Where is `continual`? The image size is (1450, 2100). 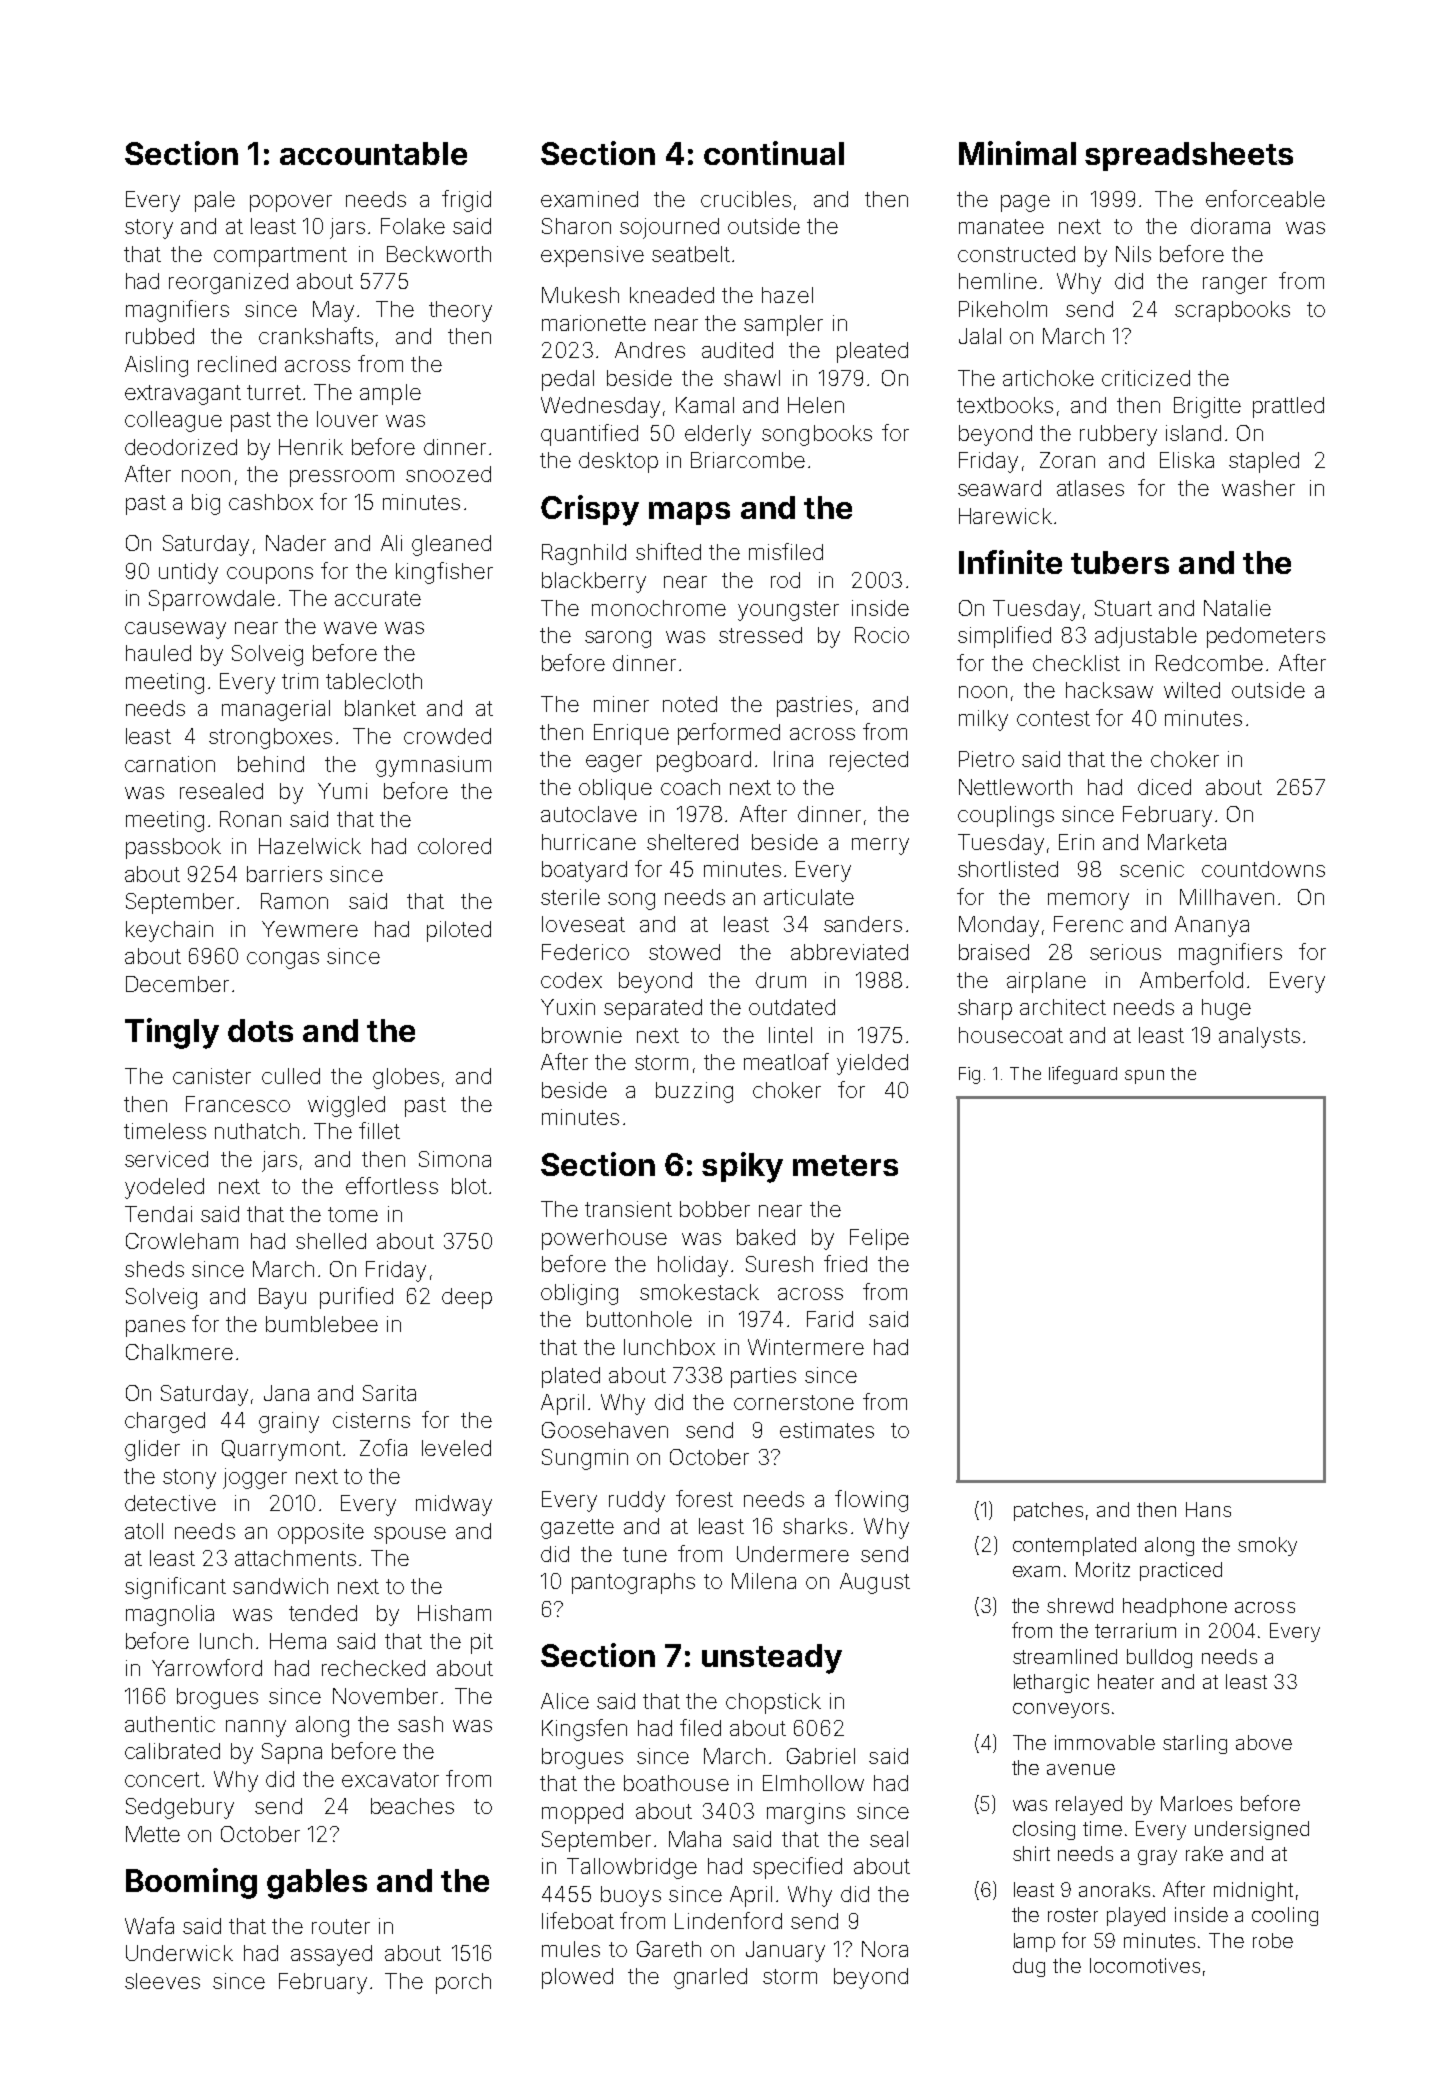 continual is located at coordinates (774, 153).
